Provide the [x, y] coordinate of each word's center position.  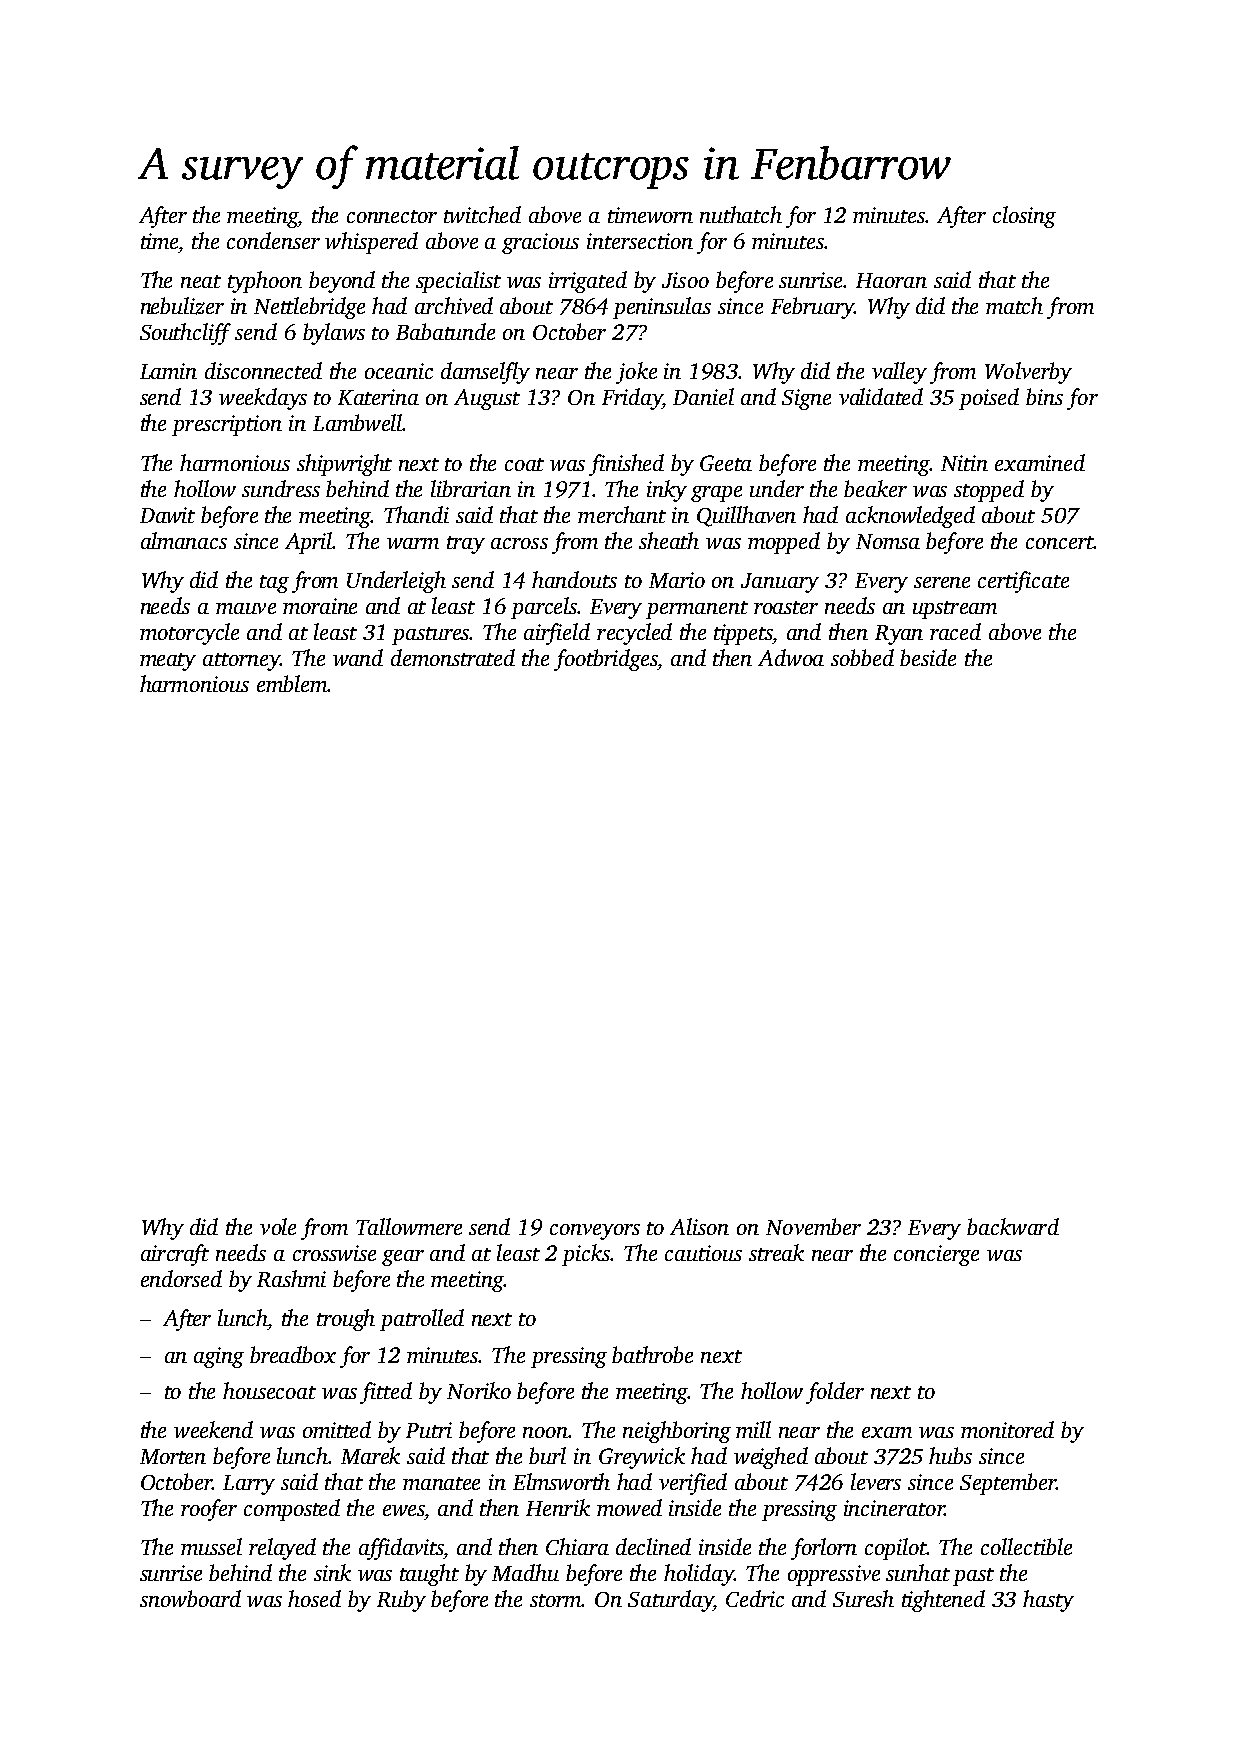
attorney [241, 662]
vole [278, 1226]
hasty [1048, 1601]
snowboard [190, 1598]
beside [928, 657]
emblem [292, 683]
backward [1013, 1226]
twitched [482, 214]
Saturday [670, 1601]
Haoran [891, 280]
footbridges [605, 660]
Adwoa [791, 657]
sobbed [862, 657]
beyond [342, 282]
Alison [699, 1226]
